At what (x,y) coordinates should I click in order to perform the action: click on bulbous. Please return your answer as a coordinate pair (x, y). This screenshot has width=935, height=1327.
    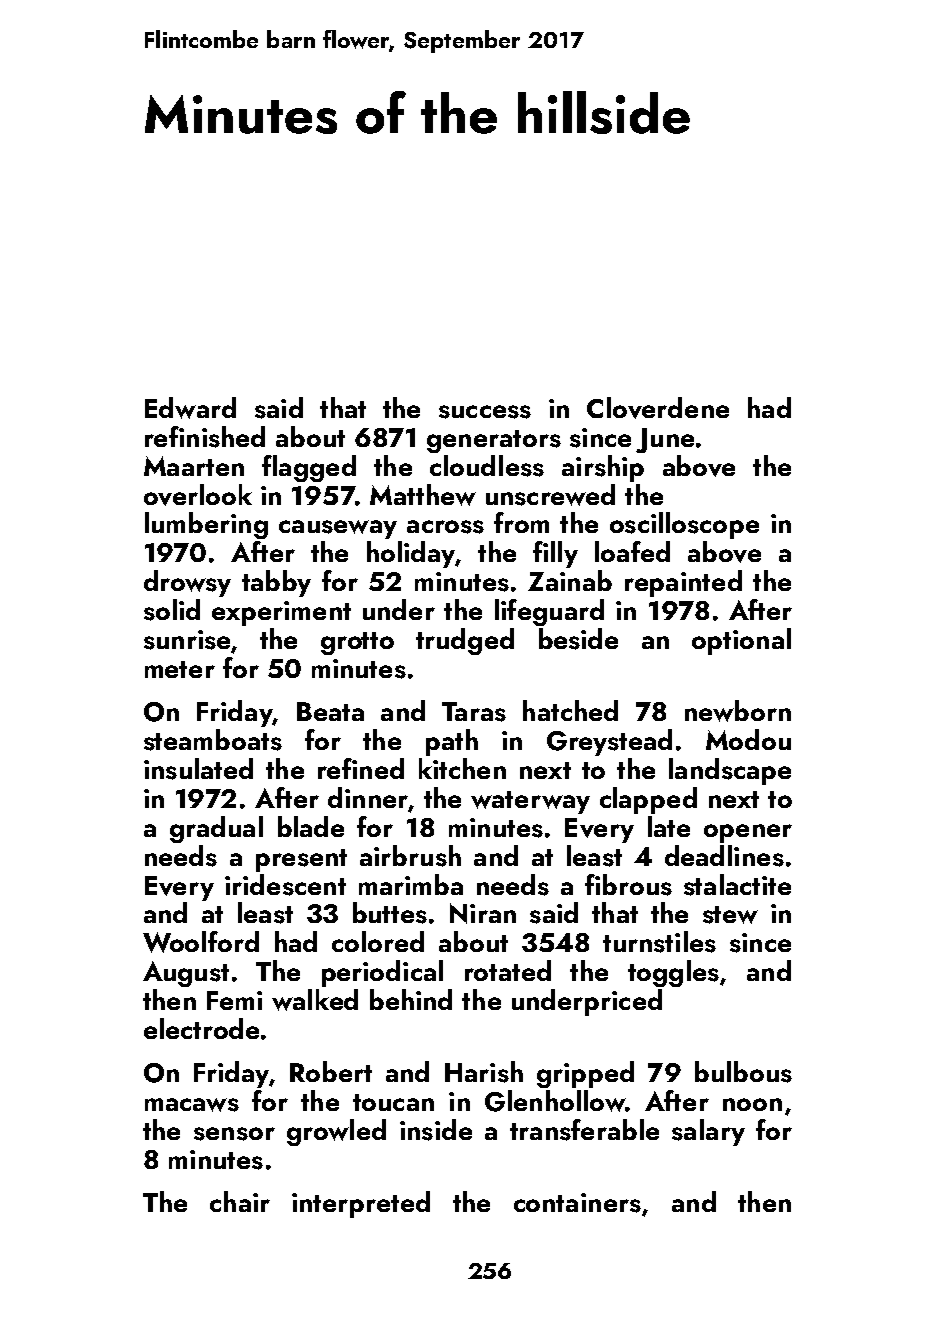
    Looking at the image, I should click on (743, 1072).
